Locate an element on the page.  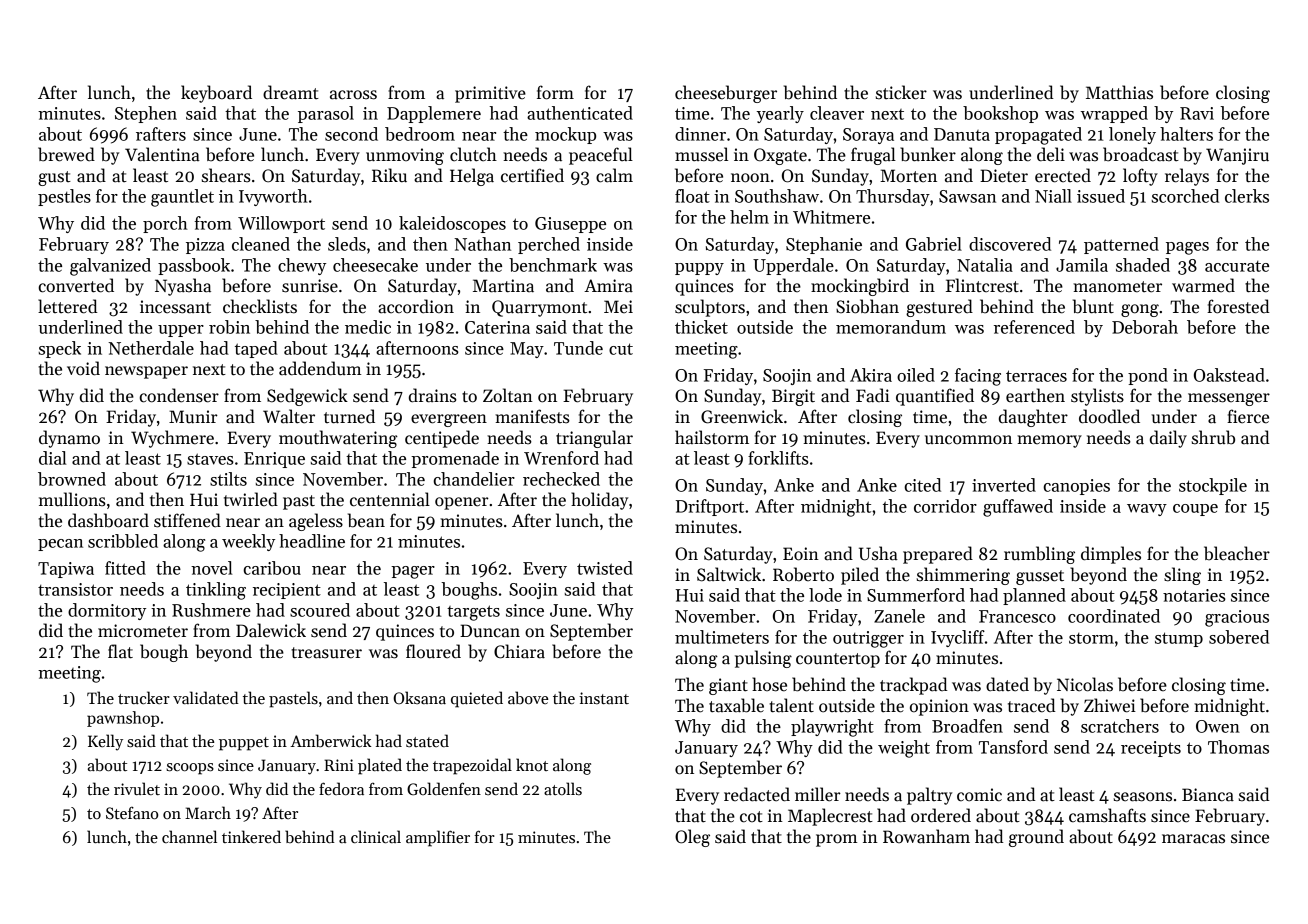
cheeseburger is located at coordinates (726, 94).
